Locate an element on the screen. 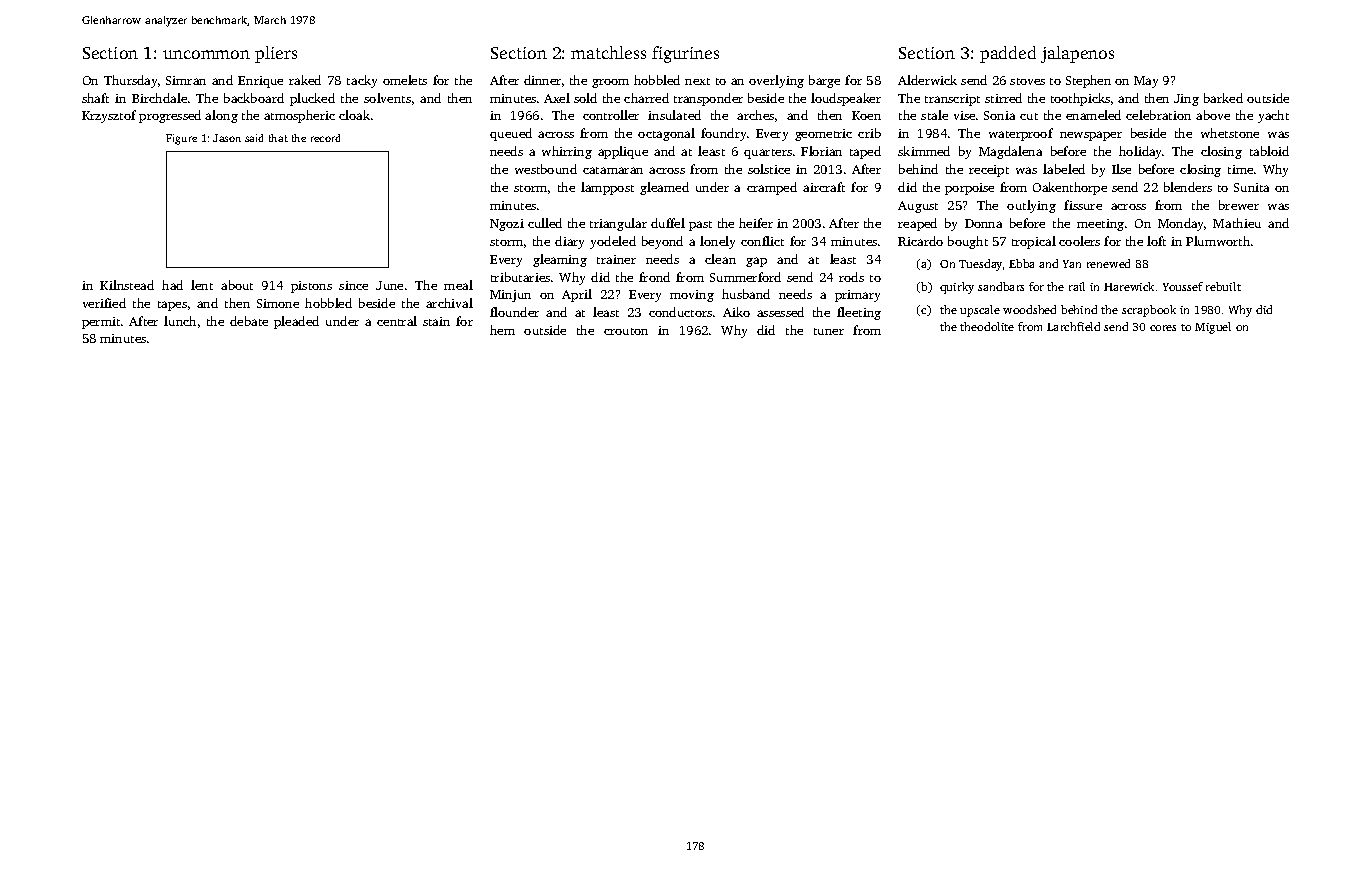  permit is located at coordinates (101, 323).
